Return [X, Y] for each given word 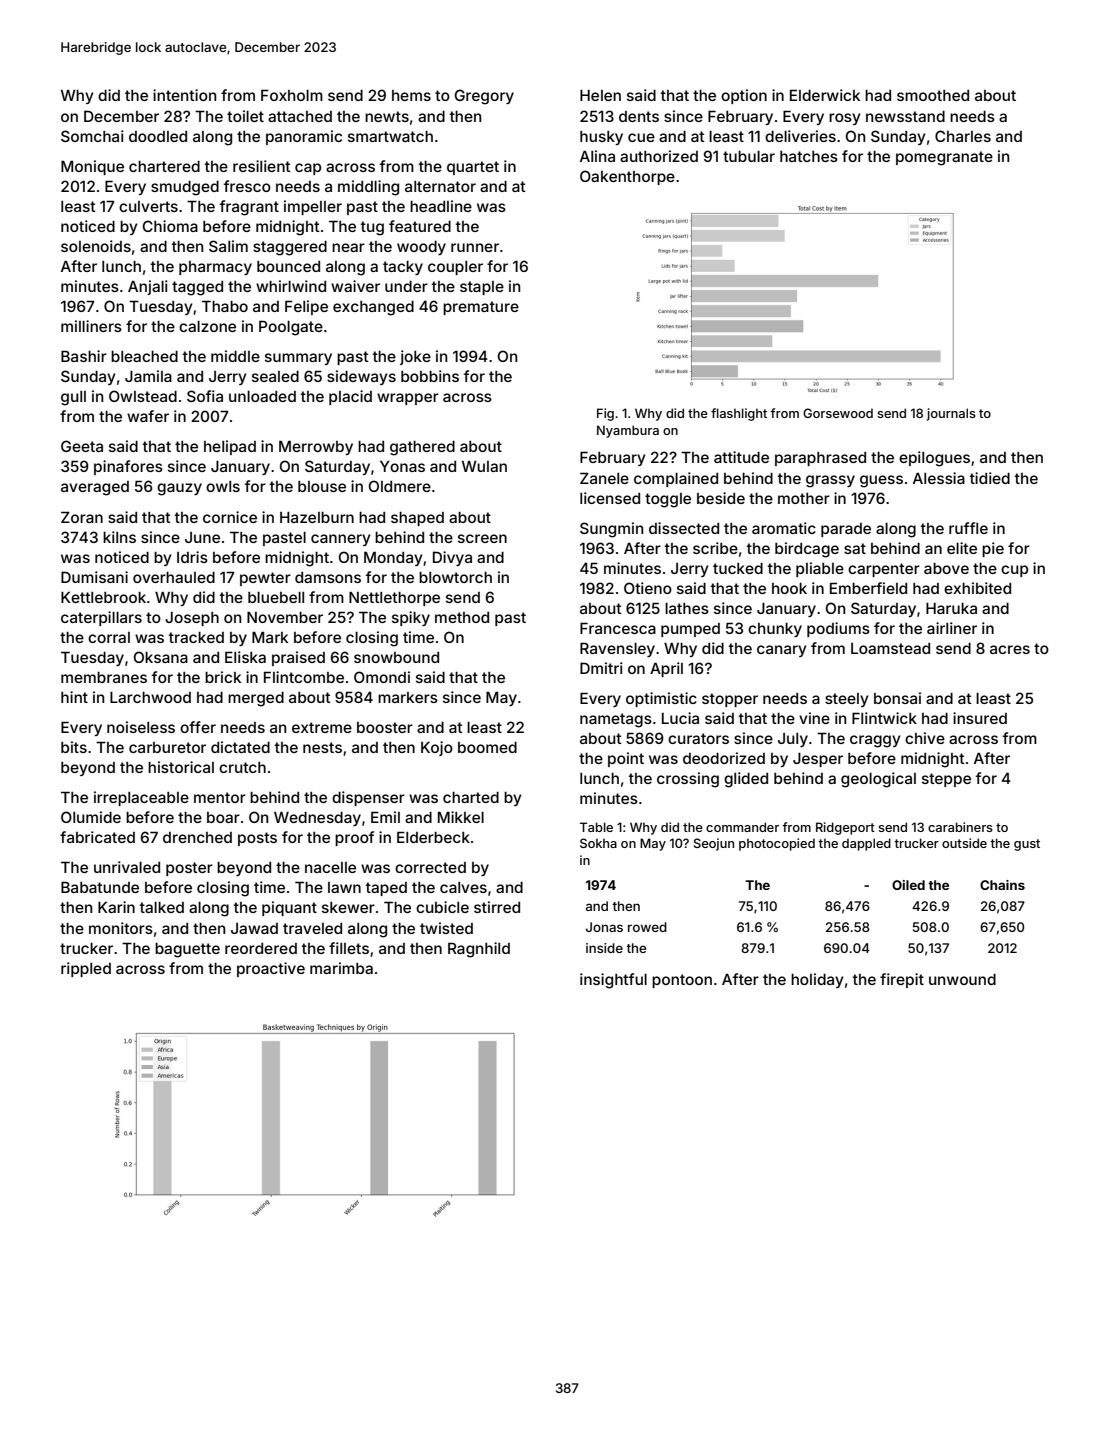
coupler [455, 268]
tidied [990, 478]
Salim [228, 246]
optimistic [661, 699]
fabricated [97, 837]
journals [951, 414]
